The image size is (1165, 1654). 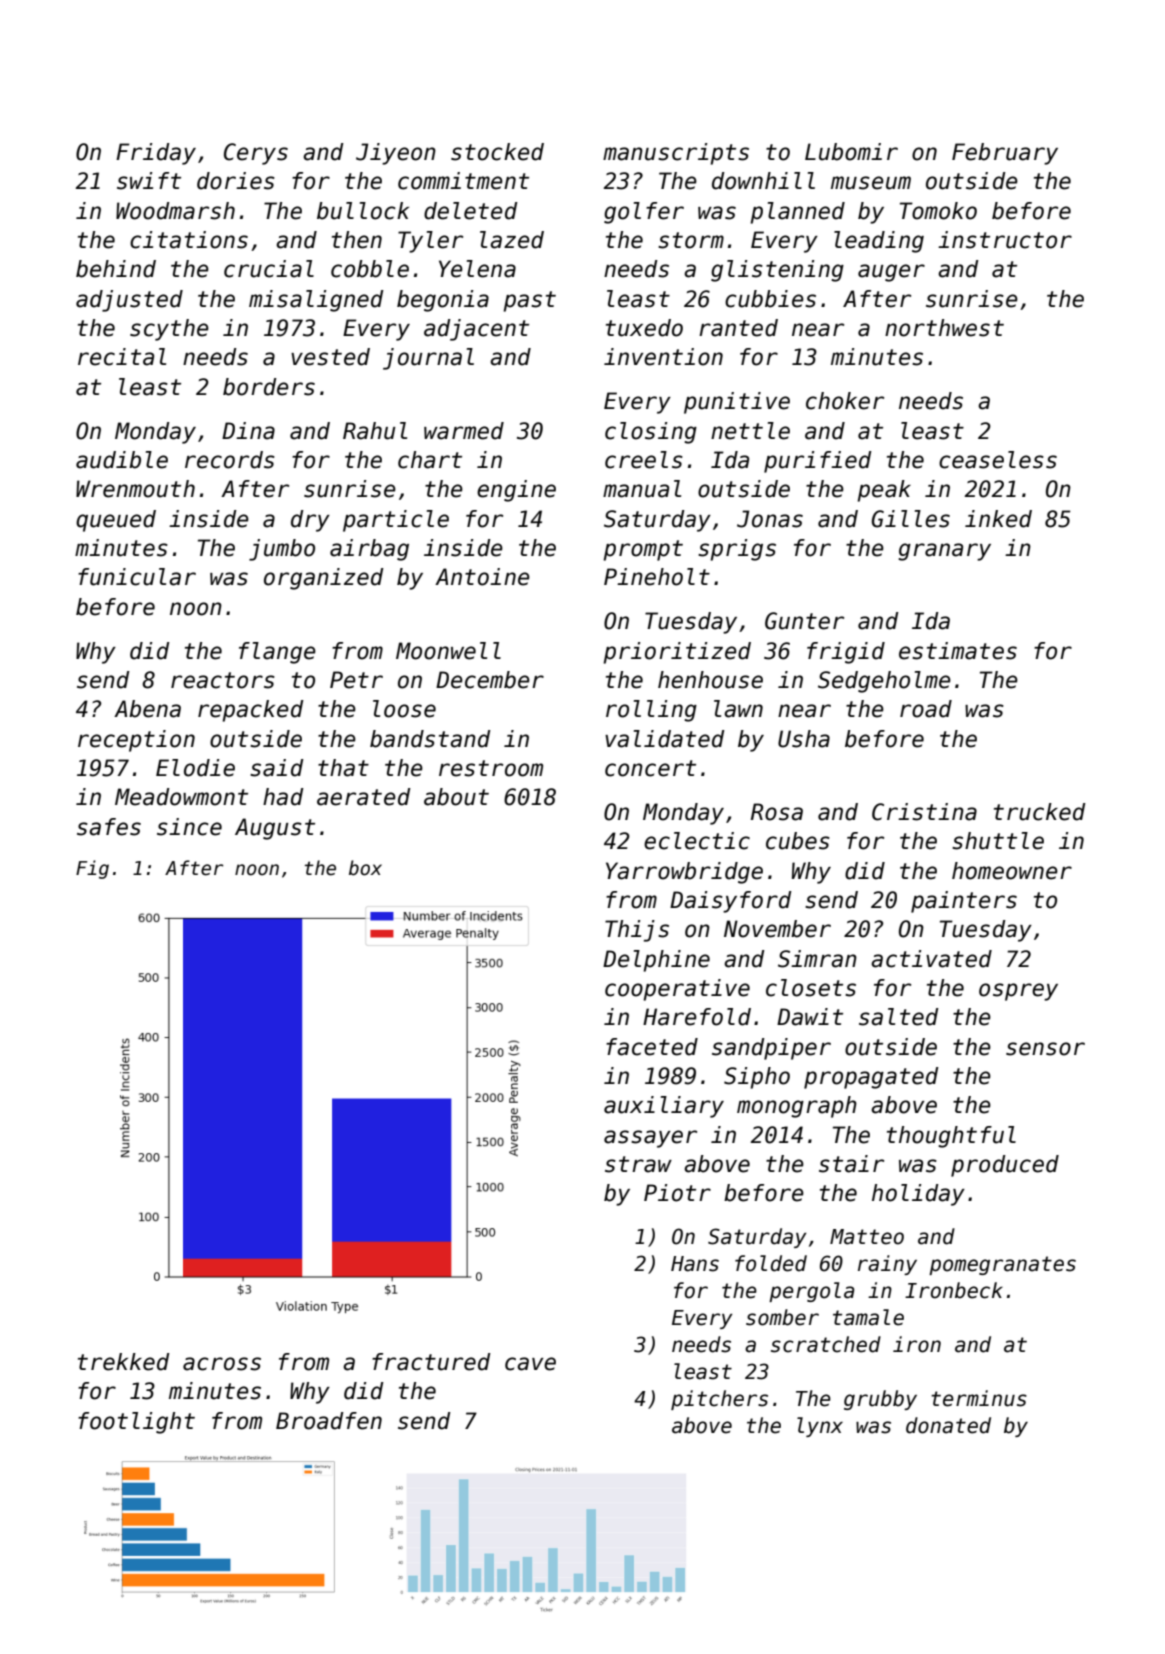 I want to click on concert, so click(x=650, y=768).
